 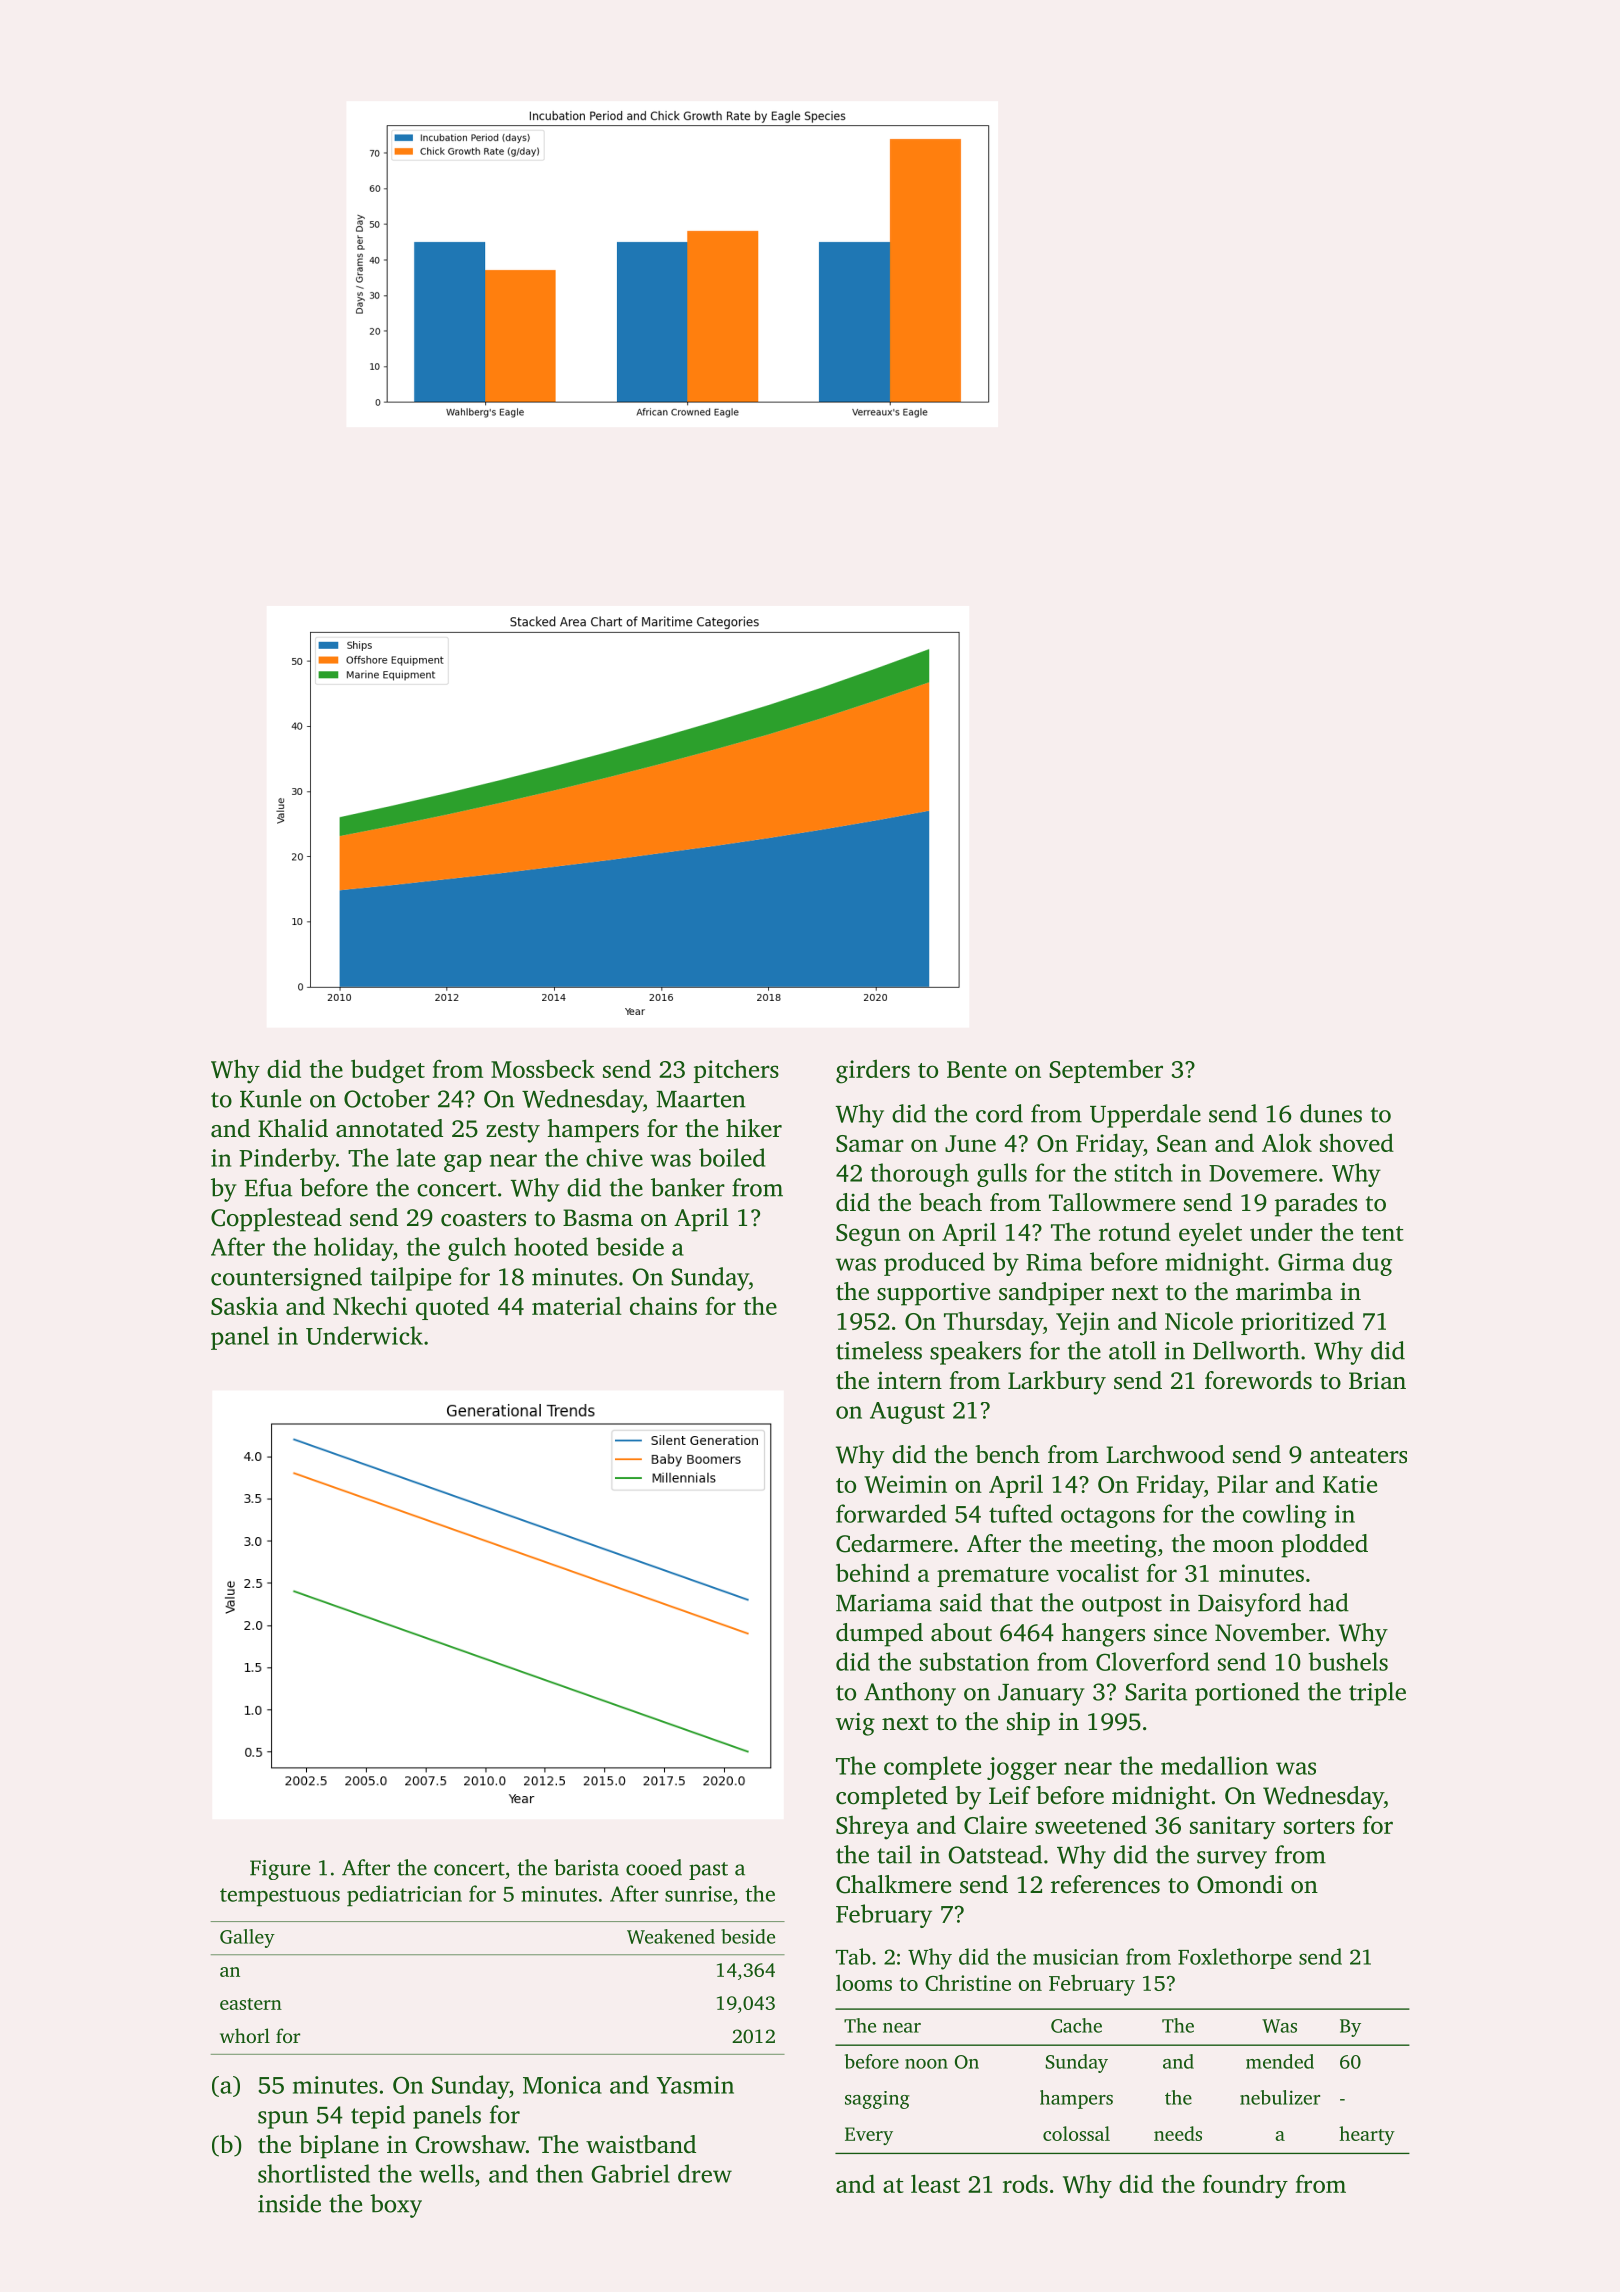 I want to click on Anthony, so click(x=910, y=1694).
